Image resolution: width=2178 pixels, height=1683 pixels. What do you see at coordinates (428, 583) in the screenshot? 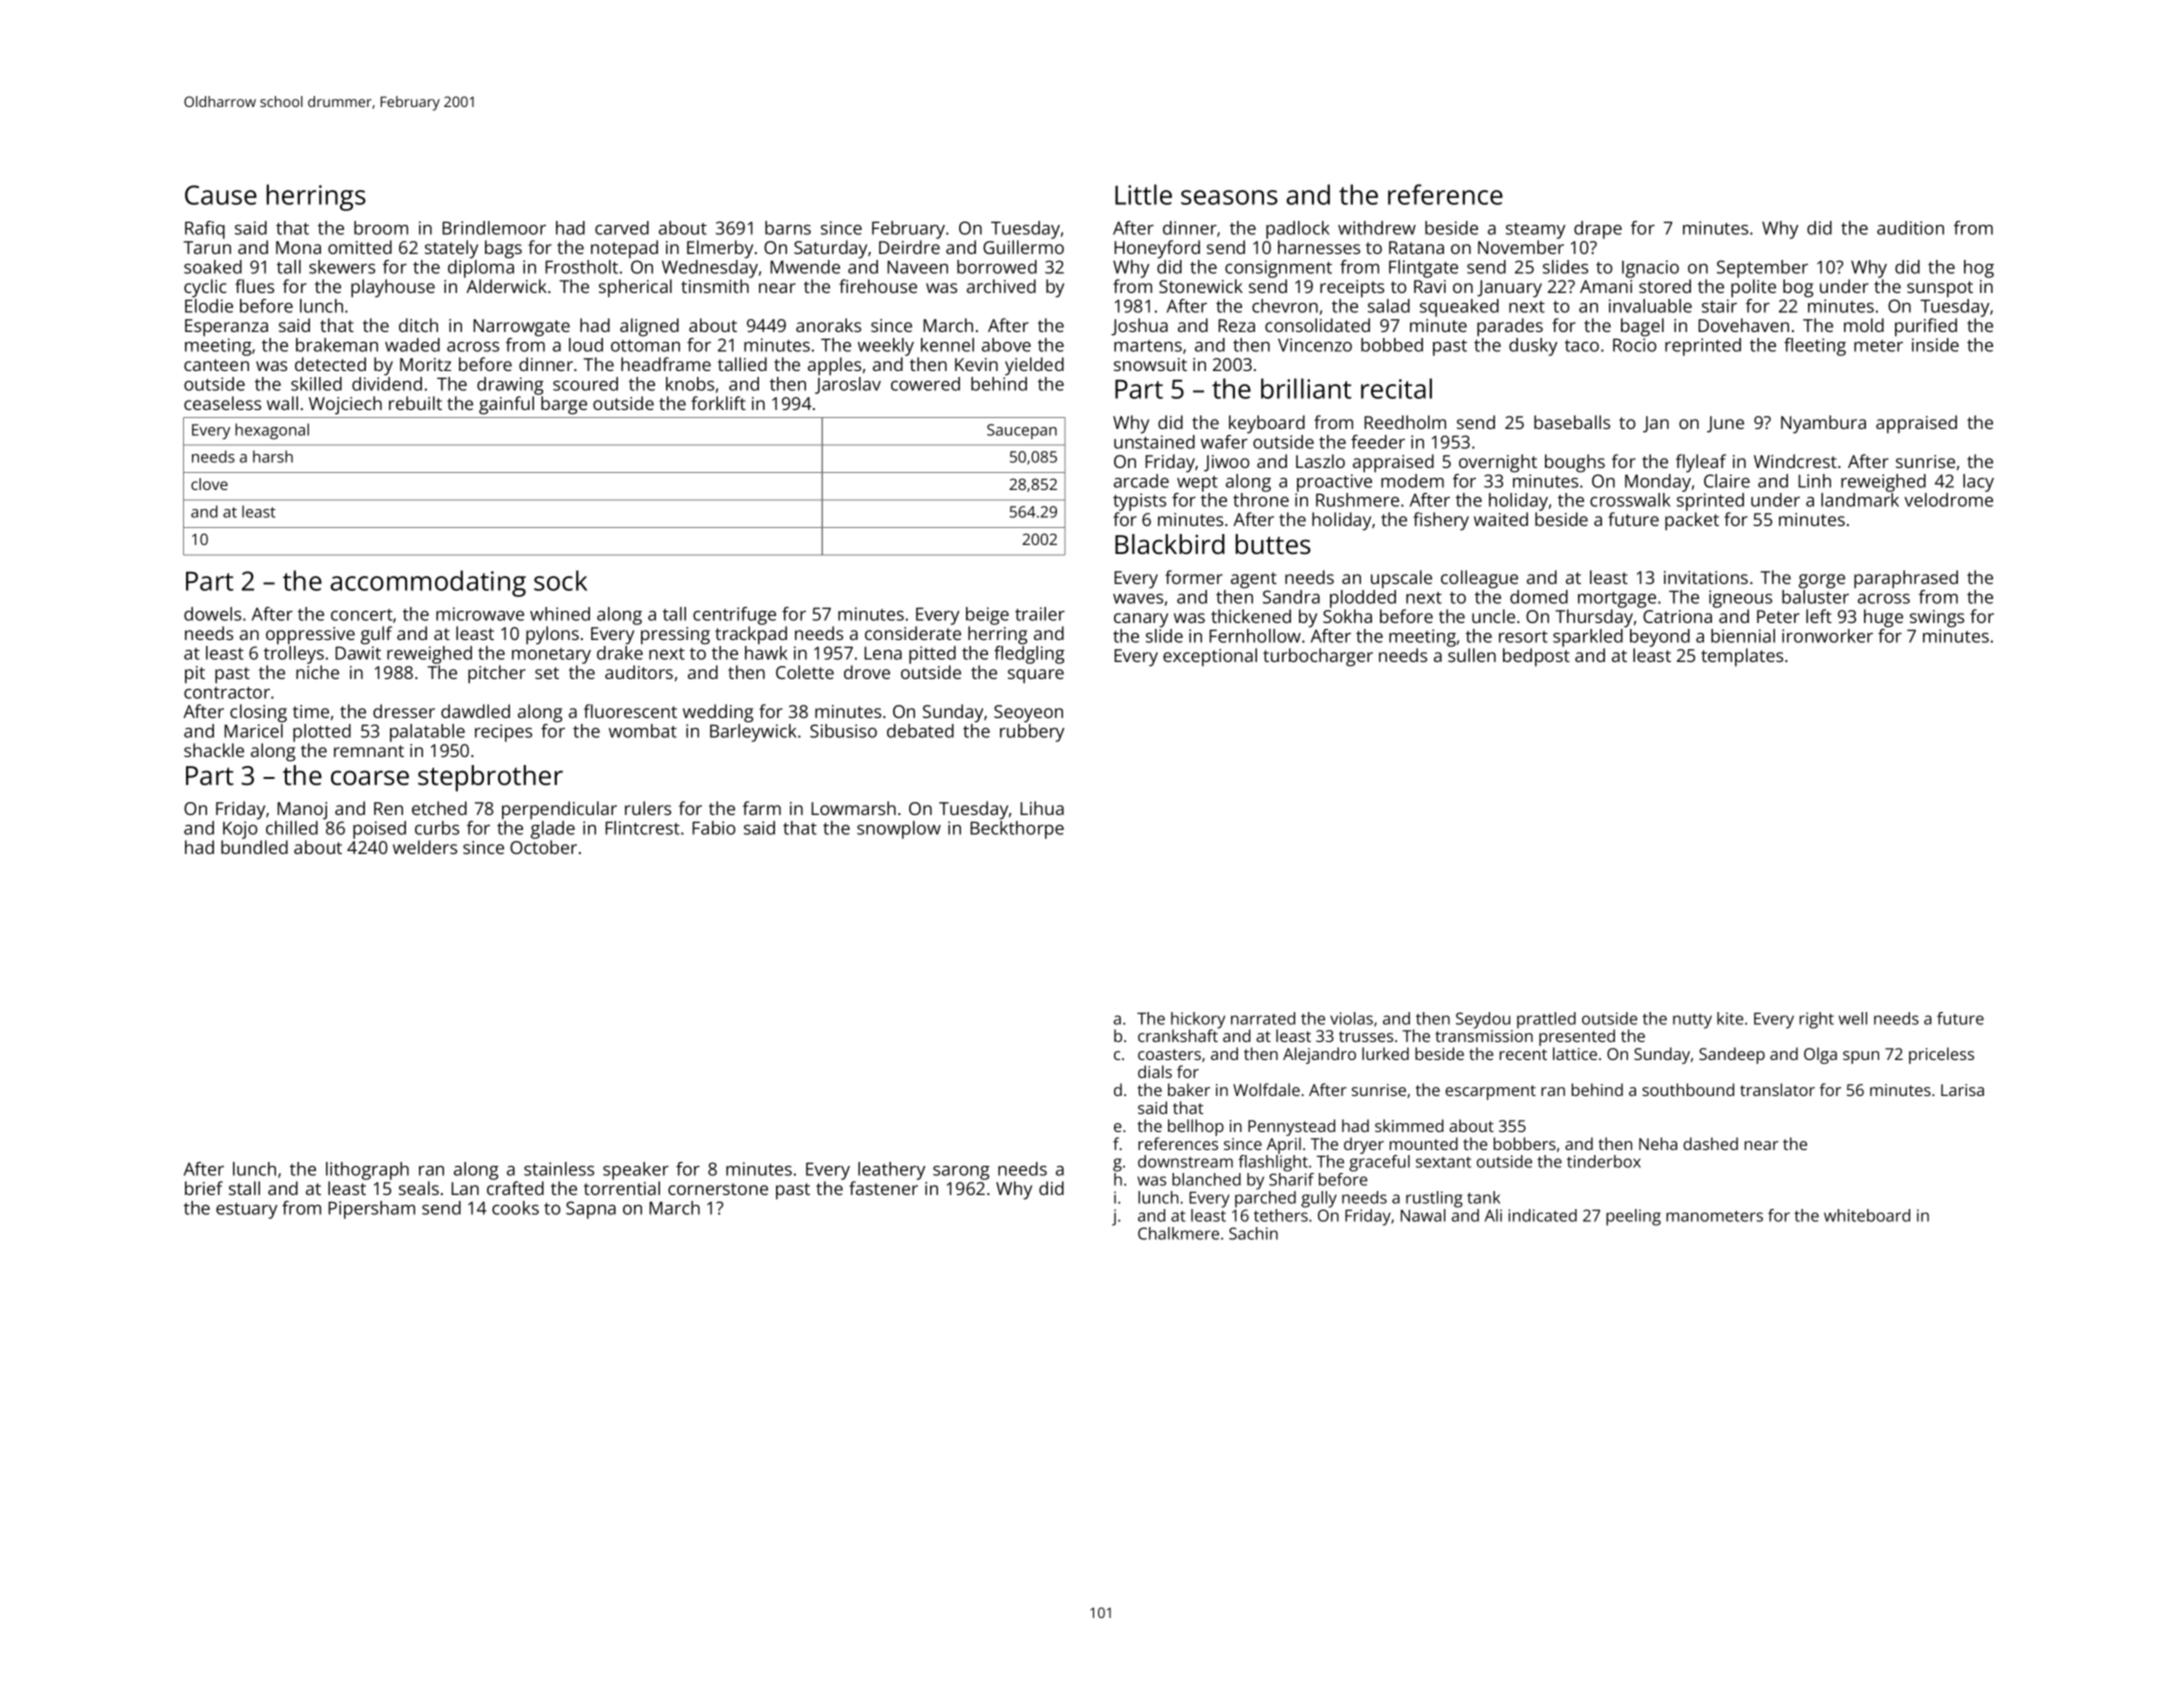
I see `accommodating` at bounding box center [428, 583].
